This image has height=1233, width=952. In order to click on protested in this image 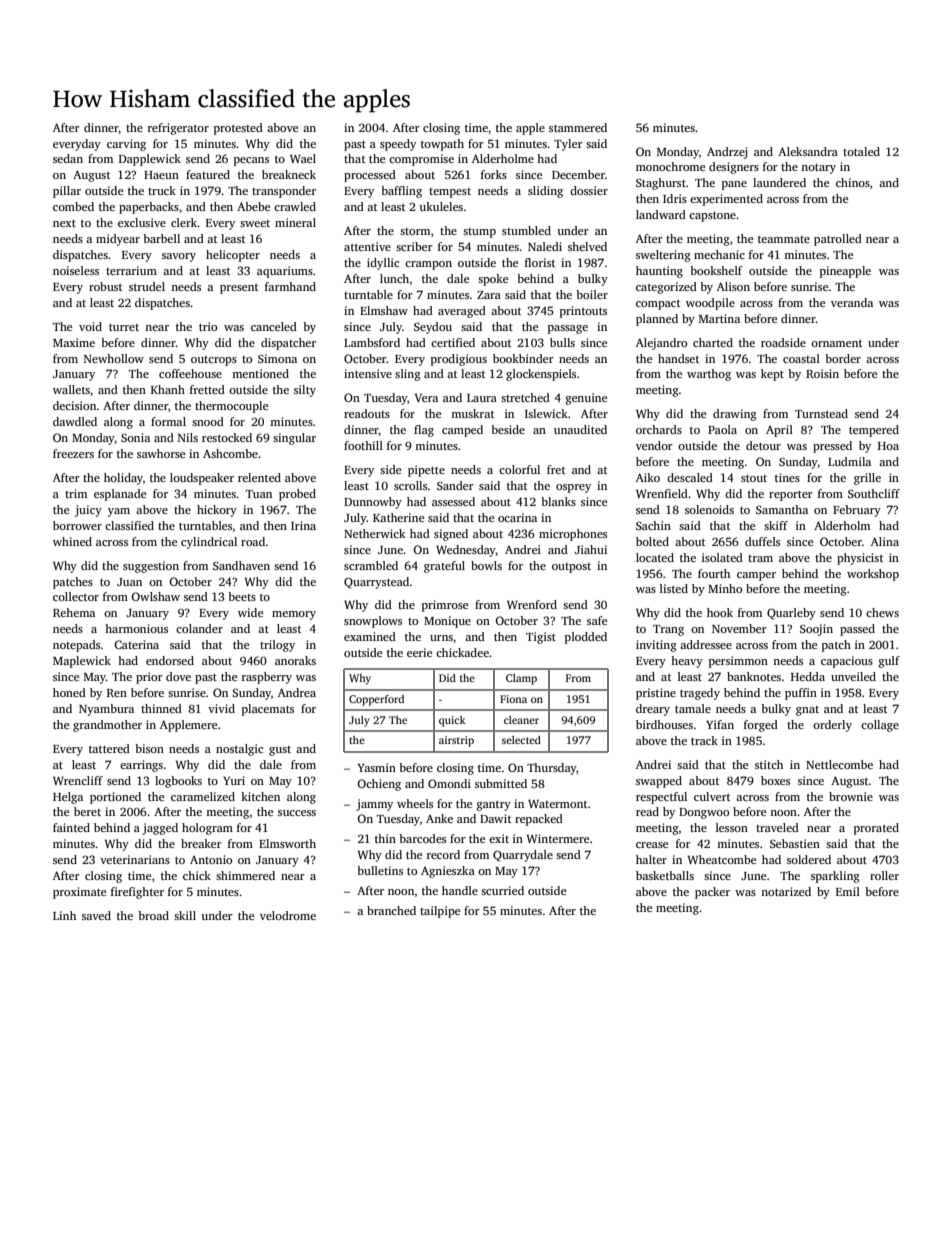, I will do `click(238, 129)`.
